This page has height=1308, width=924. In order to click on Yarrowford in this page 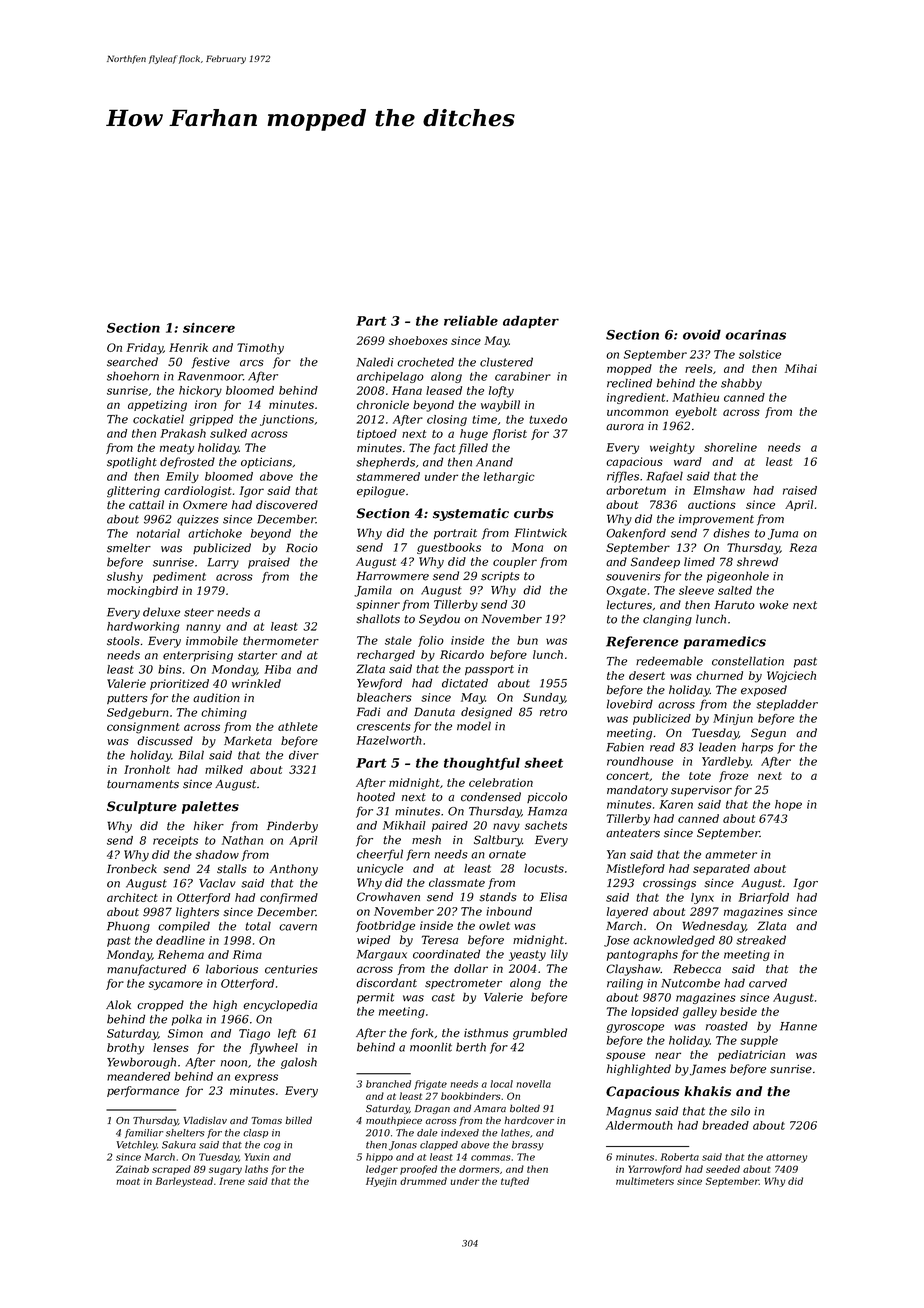, I will do `click(655, 1170)`.
